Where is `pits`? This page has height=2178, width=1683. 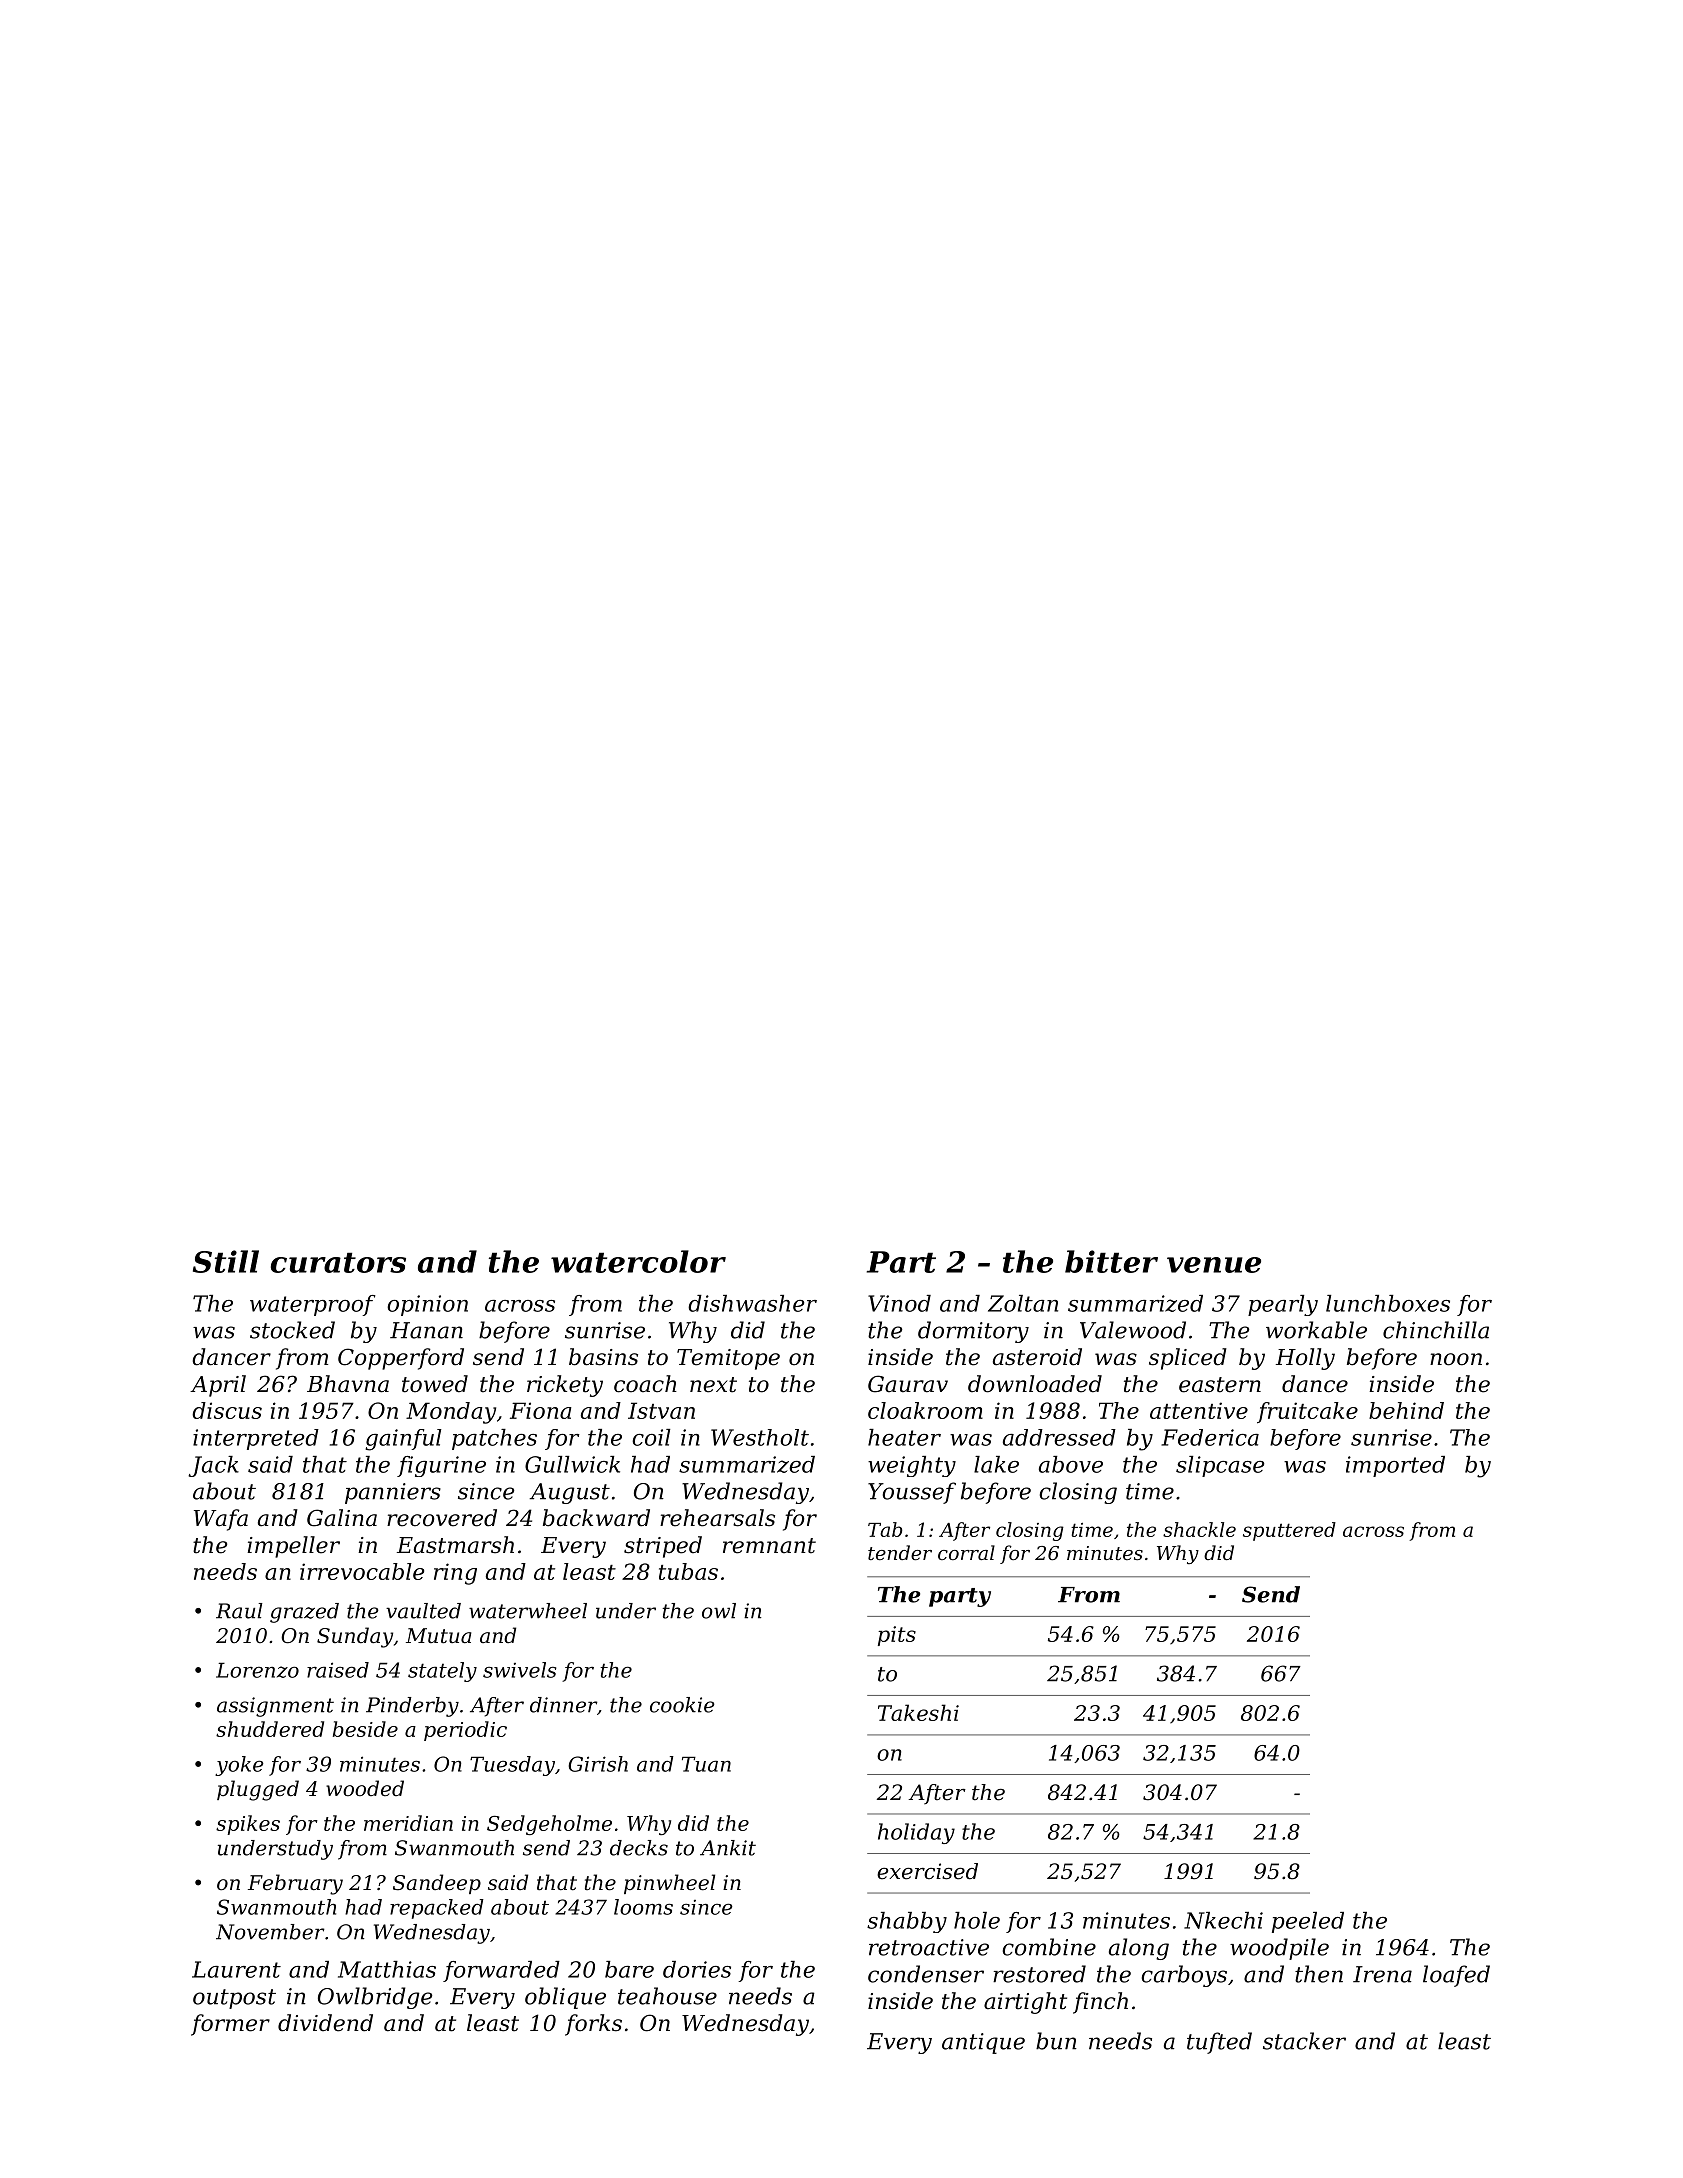
pits is located at coordinates (897, 1636).
